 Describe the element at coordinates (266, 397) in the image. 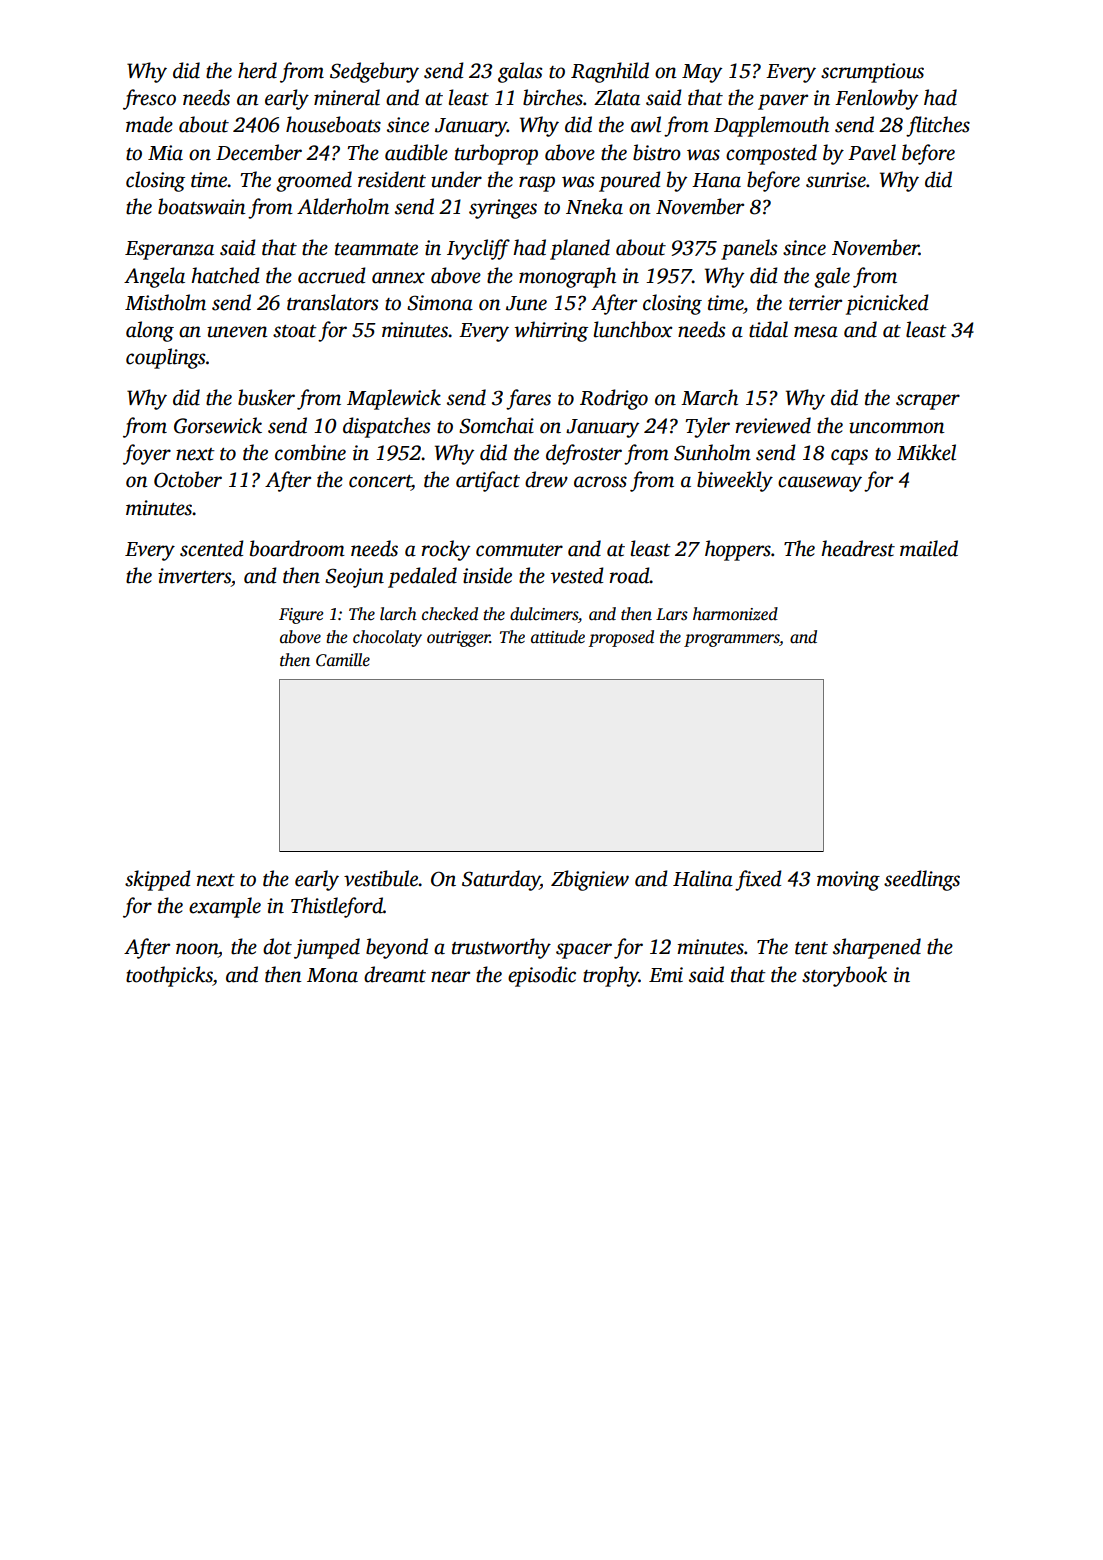

I see `busker` at that location.
